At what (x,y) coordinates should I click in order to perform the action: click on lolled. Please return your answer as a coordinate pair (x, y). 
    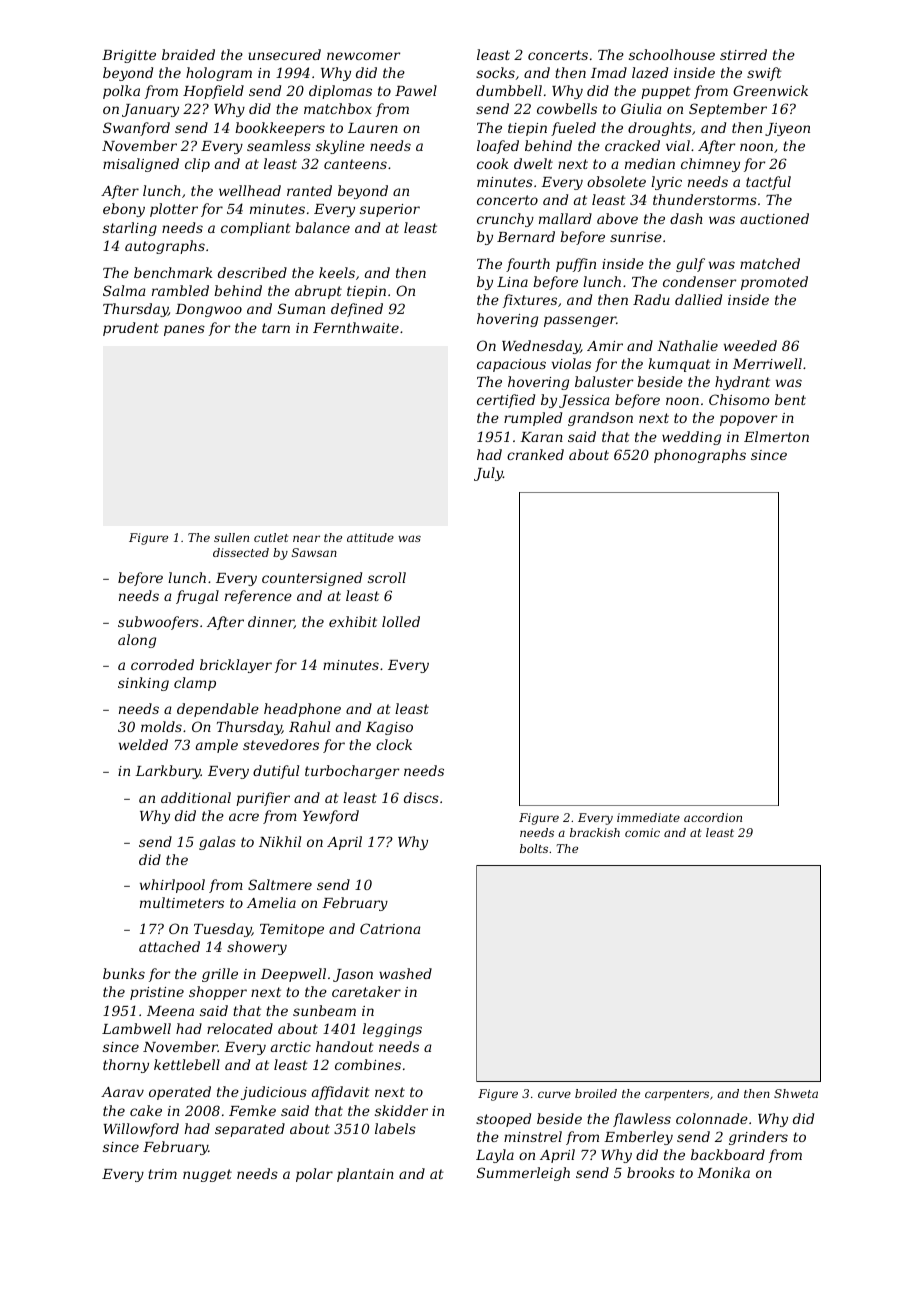
    Looking at the image, I should click on (401, 621).
